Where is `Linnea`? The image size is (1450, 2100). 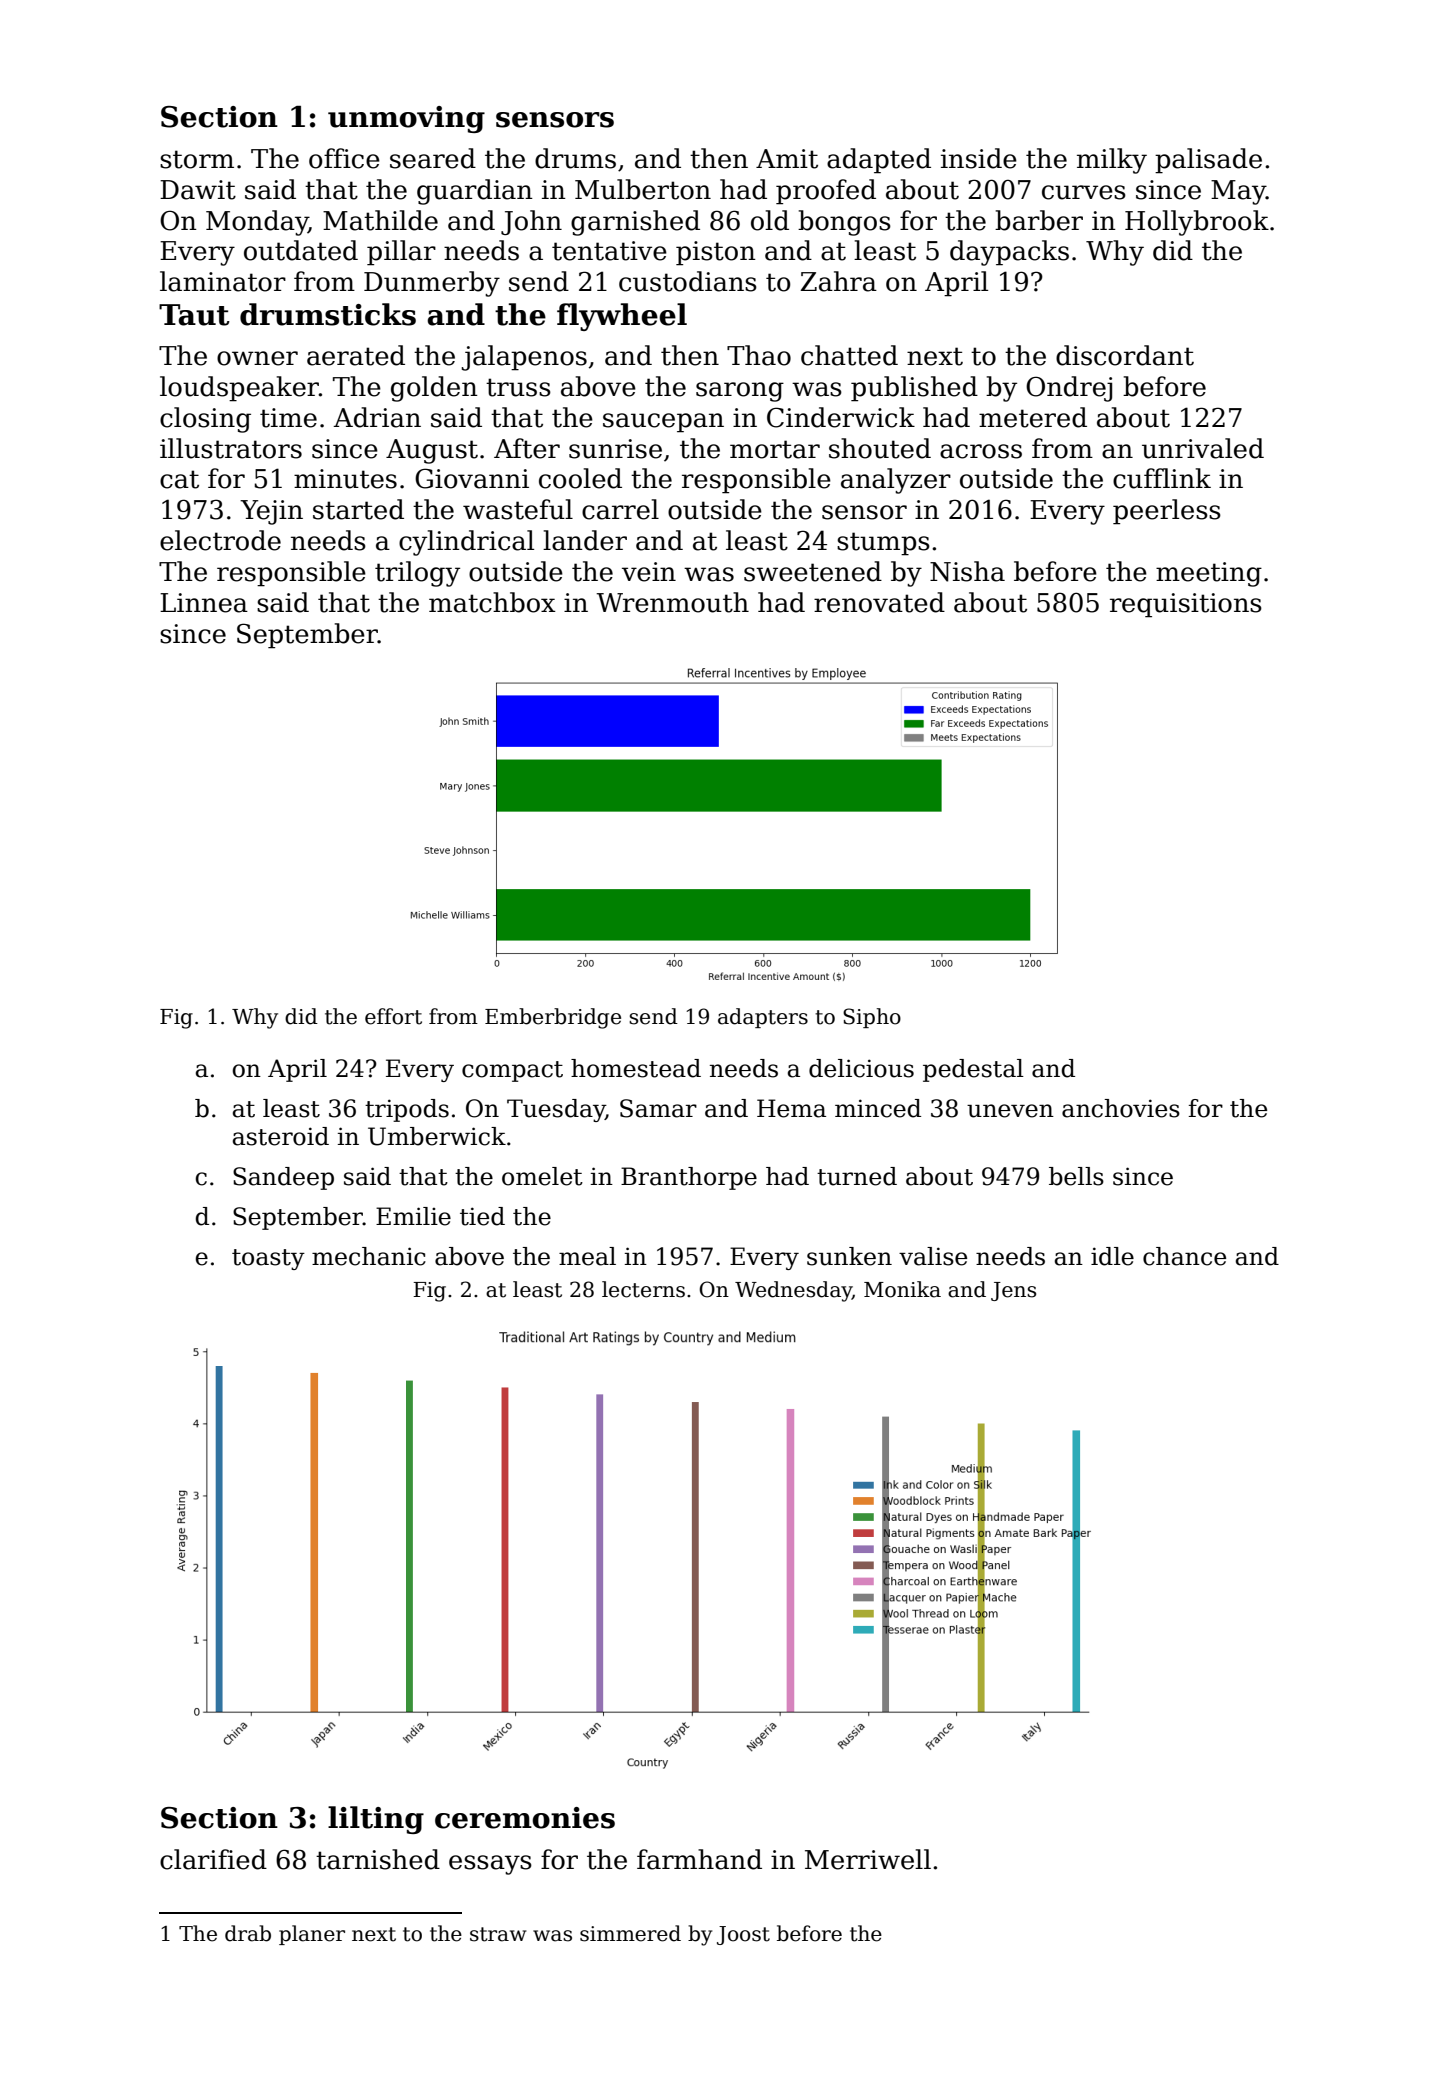 Linnea is located at coordinates (204, 603).
